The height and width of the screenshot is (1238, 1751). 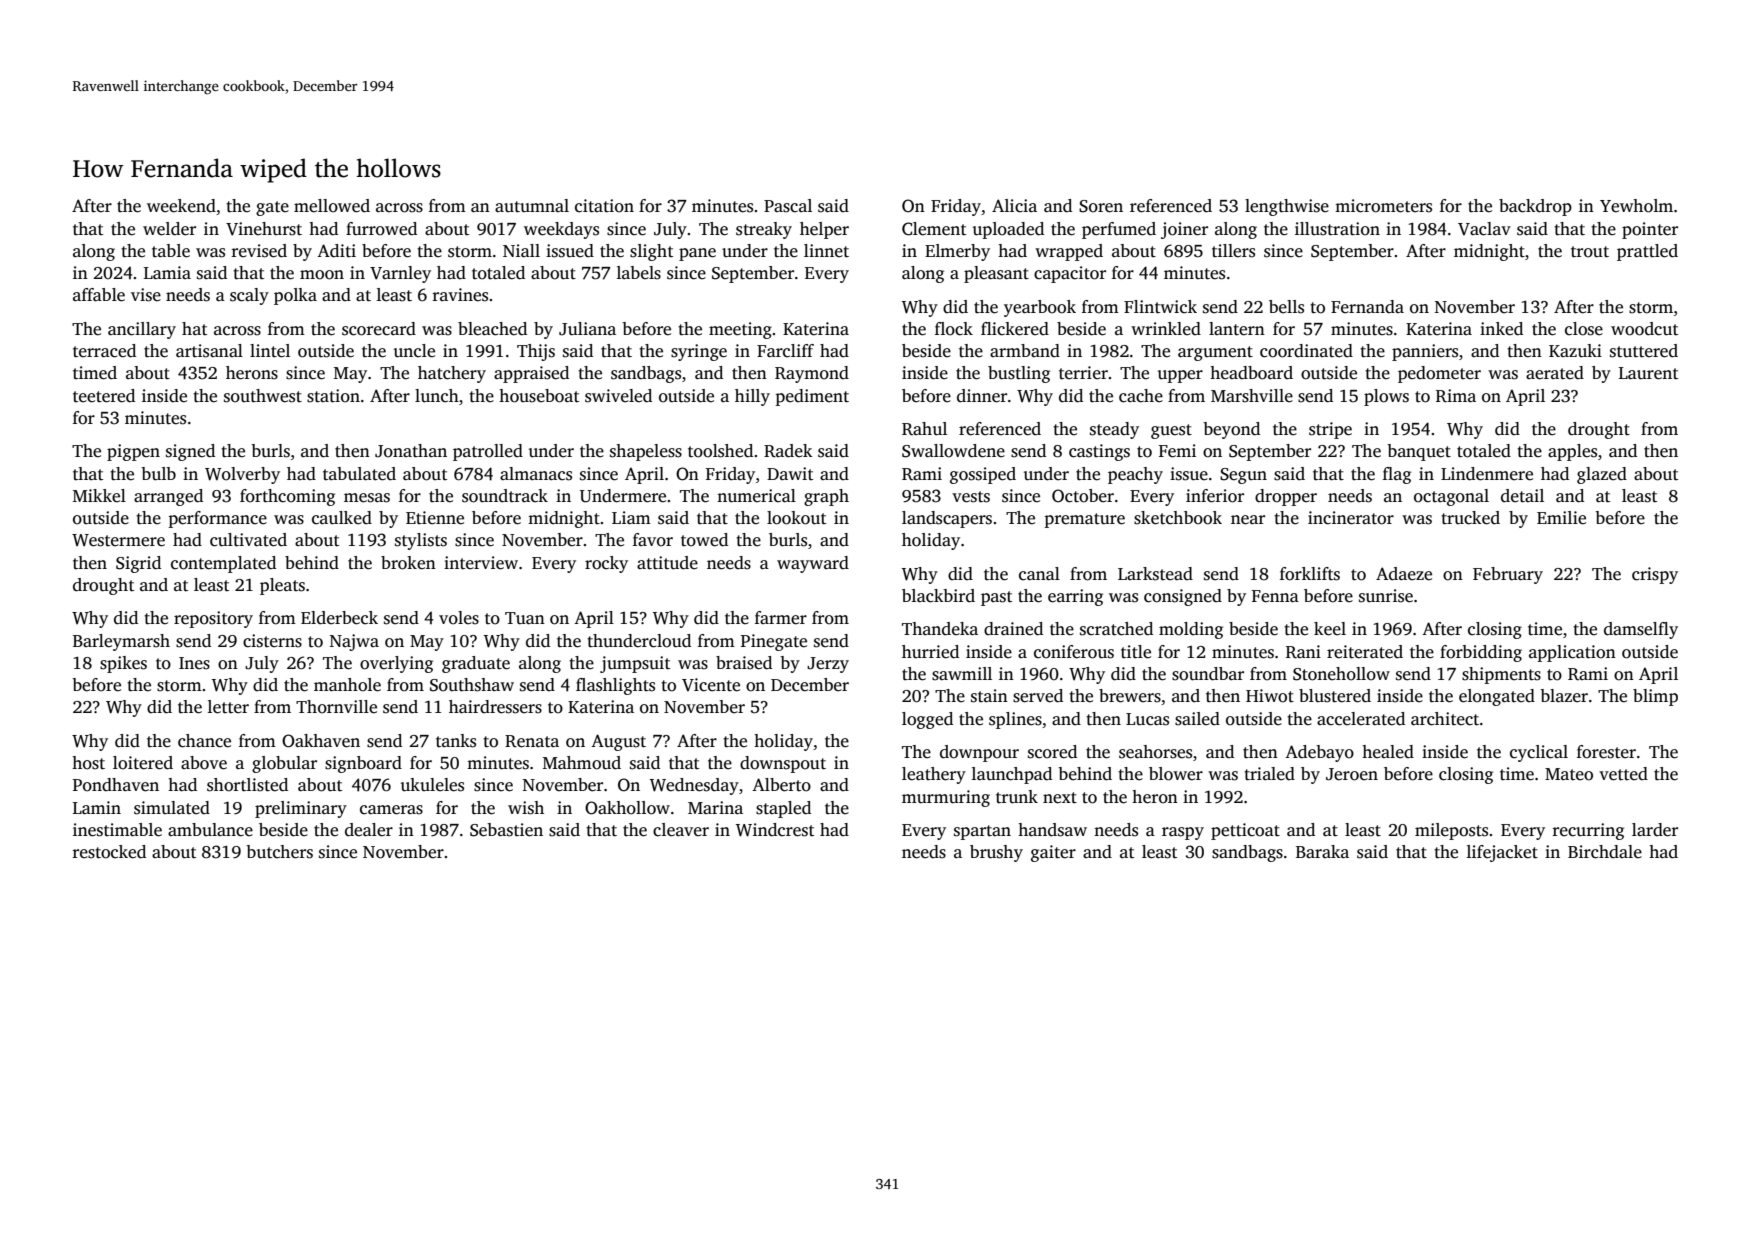 I want to click on Mikkel, so click(x=99, y=496).
